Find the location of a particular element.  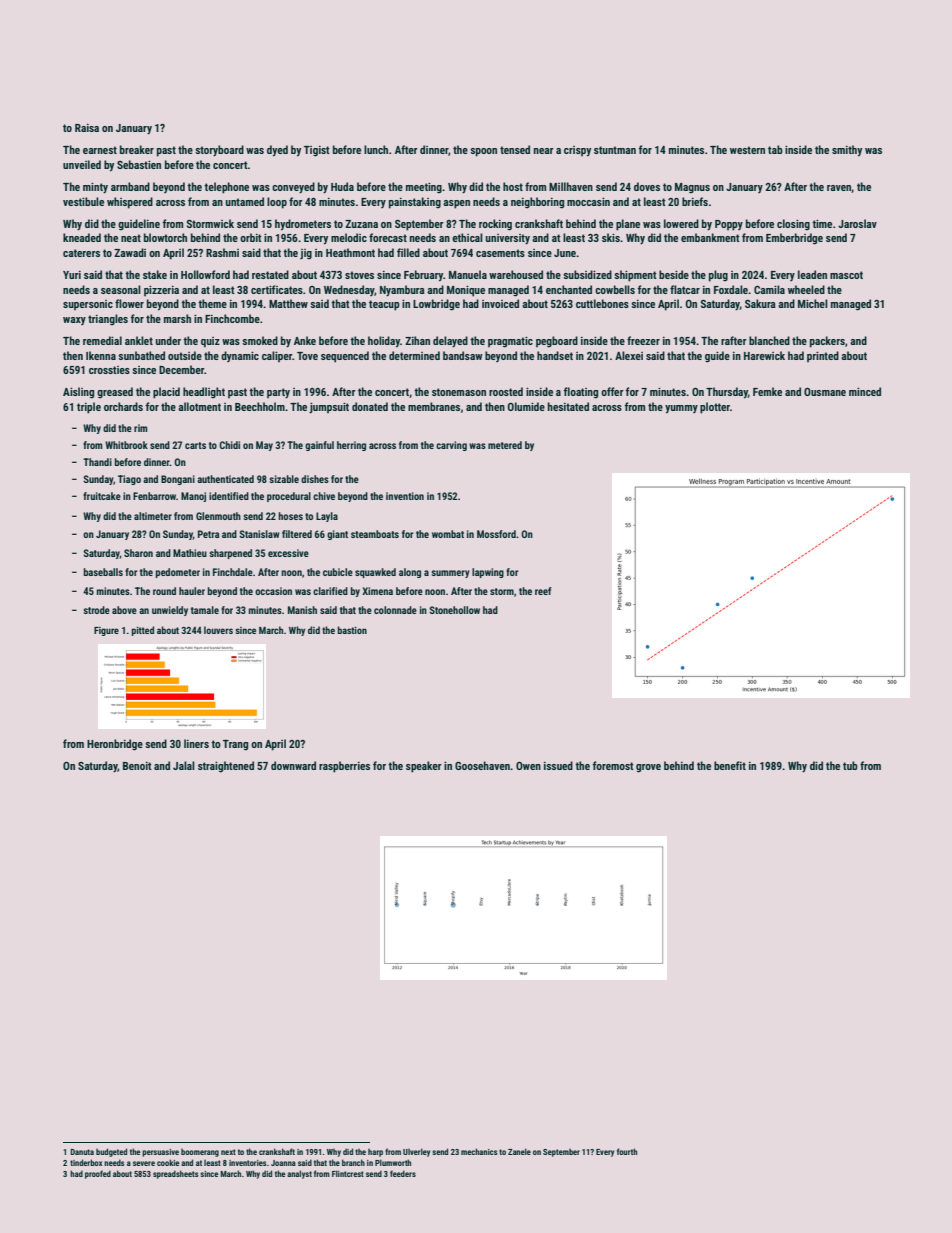

feeders is located at coordinates (403, 1173).
